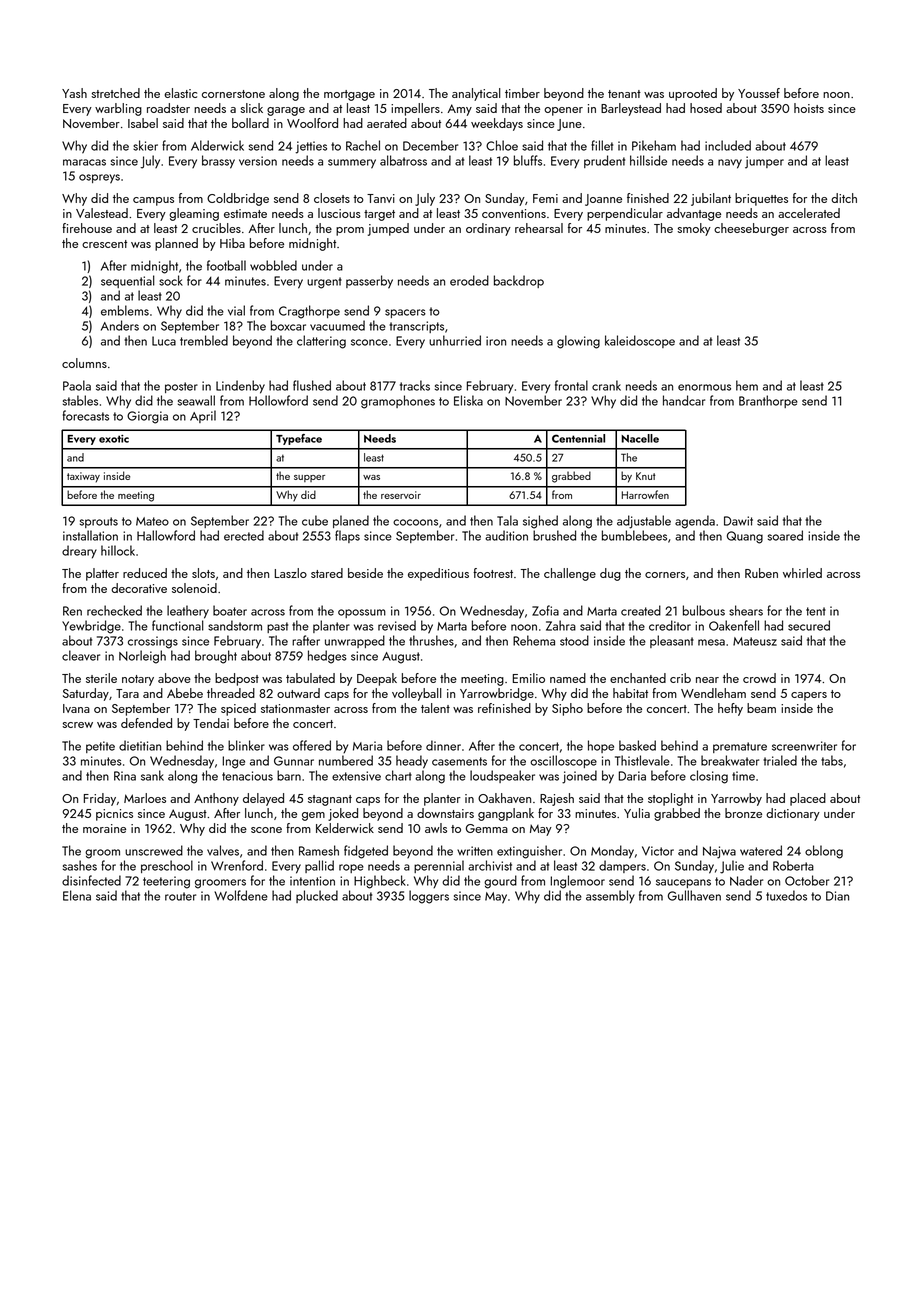 This page has width=924, height=1308. What do you see at coordinates (362, 613) in the page?
I see `opossum` at bounding box center [362, 613].
